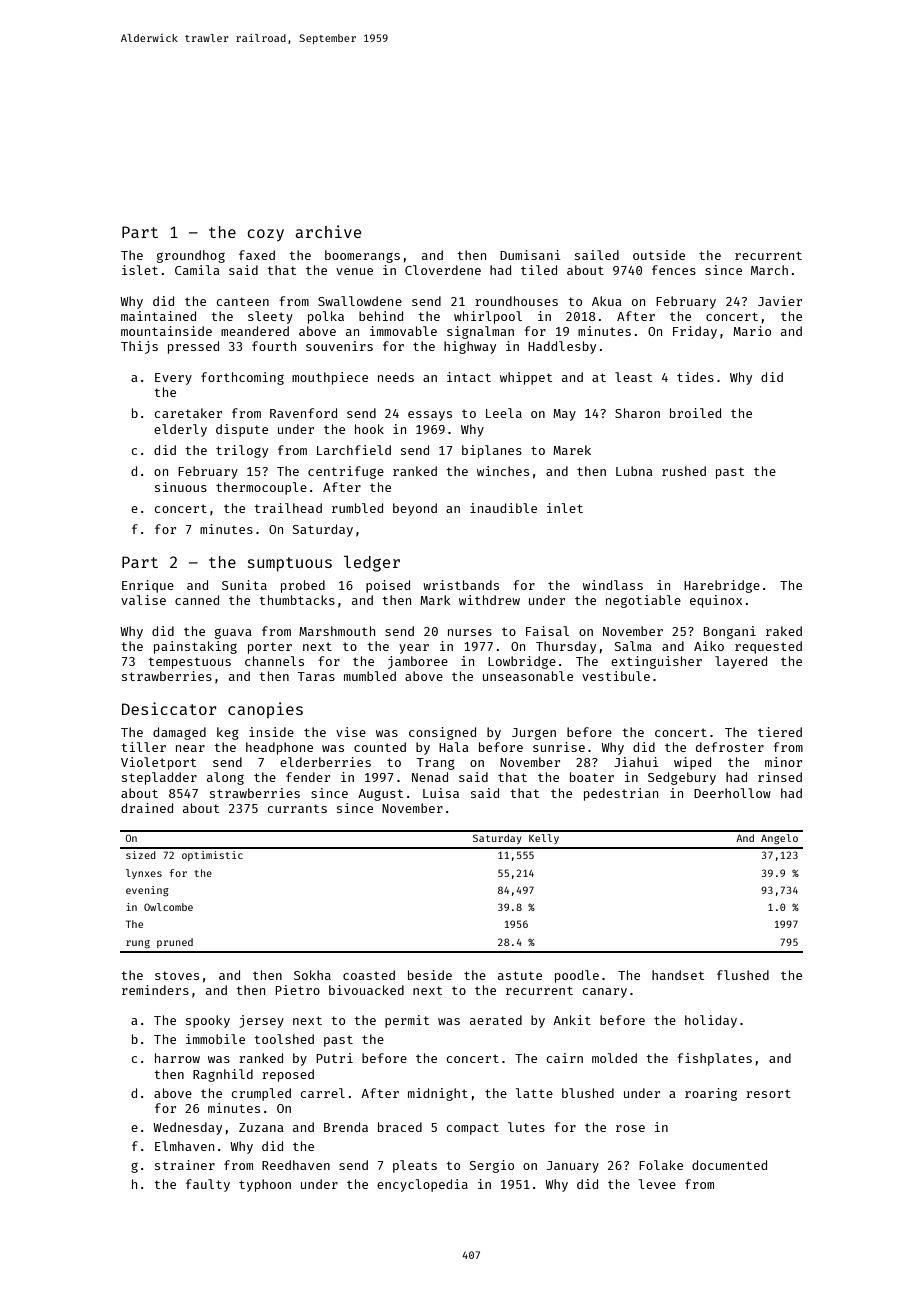  What do you see at coordinates (443, 270) in the screenshot?
I see `Cloverdene` at bounding box center [443, 270].
